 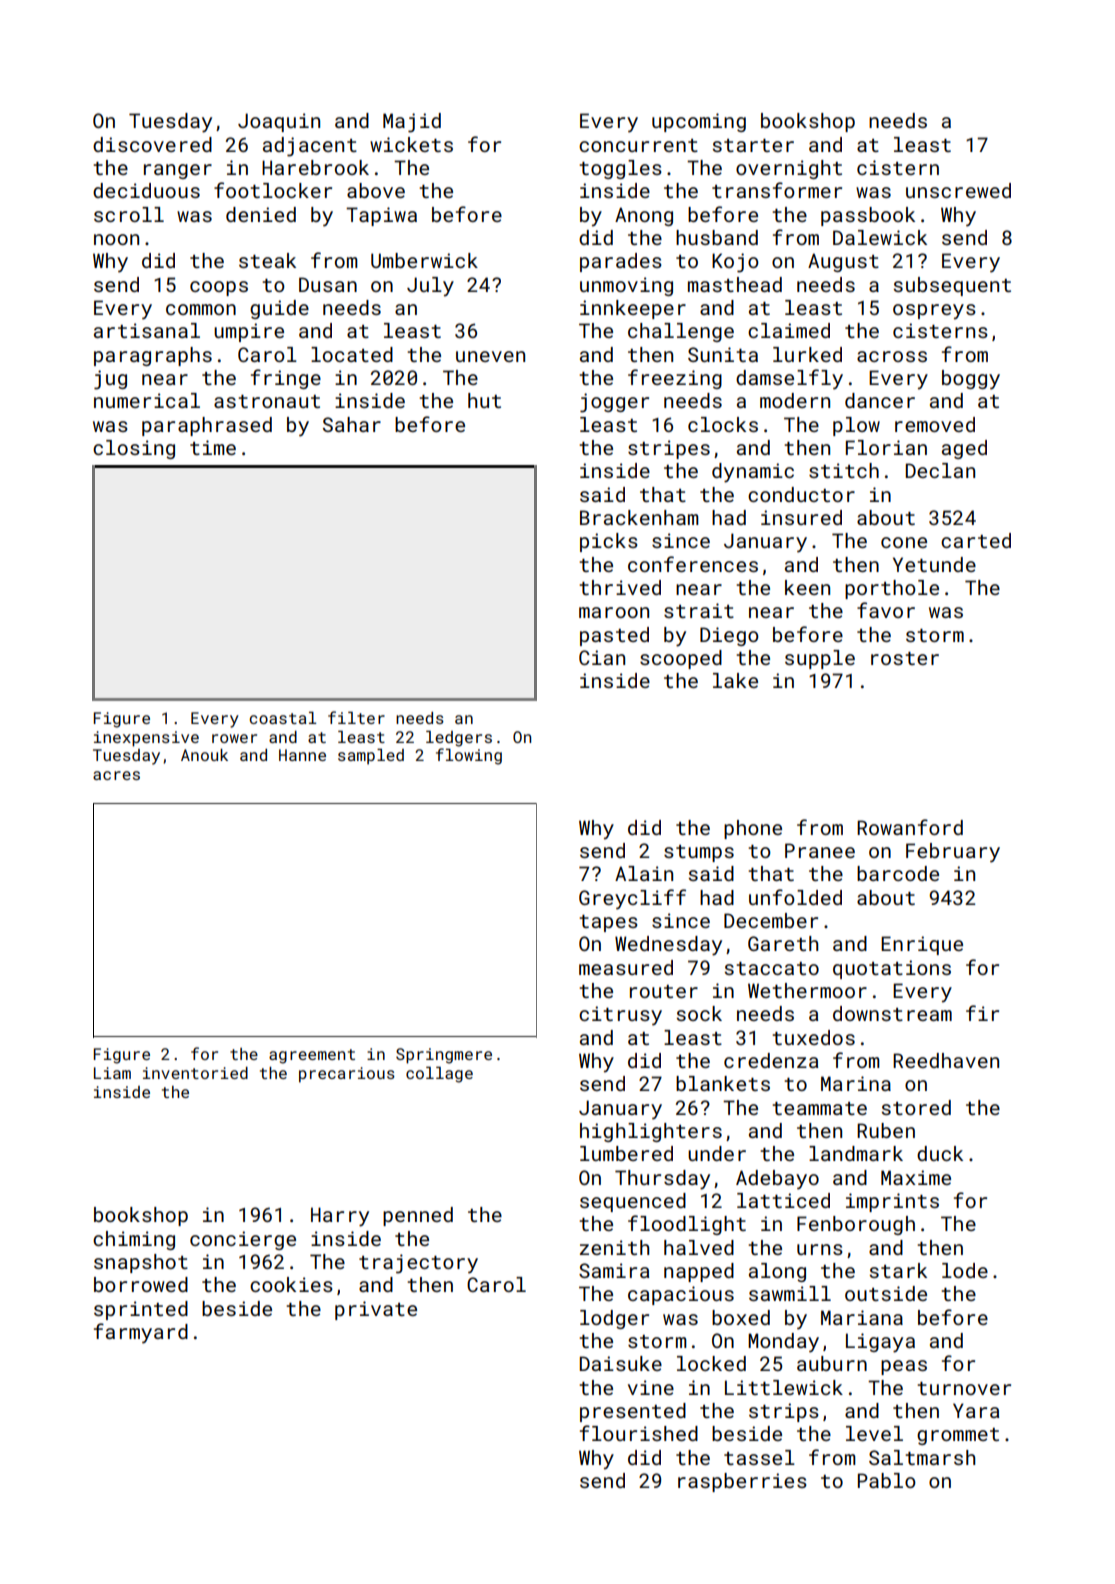 I want to click on lodger, so click(x=614, y=1319).
